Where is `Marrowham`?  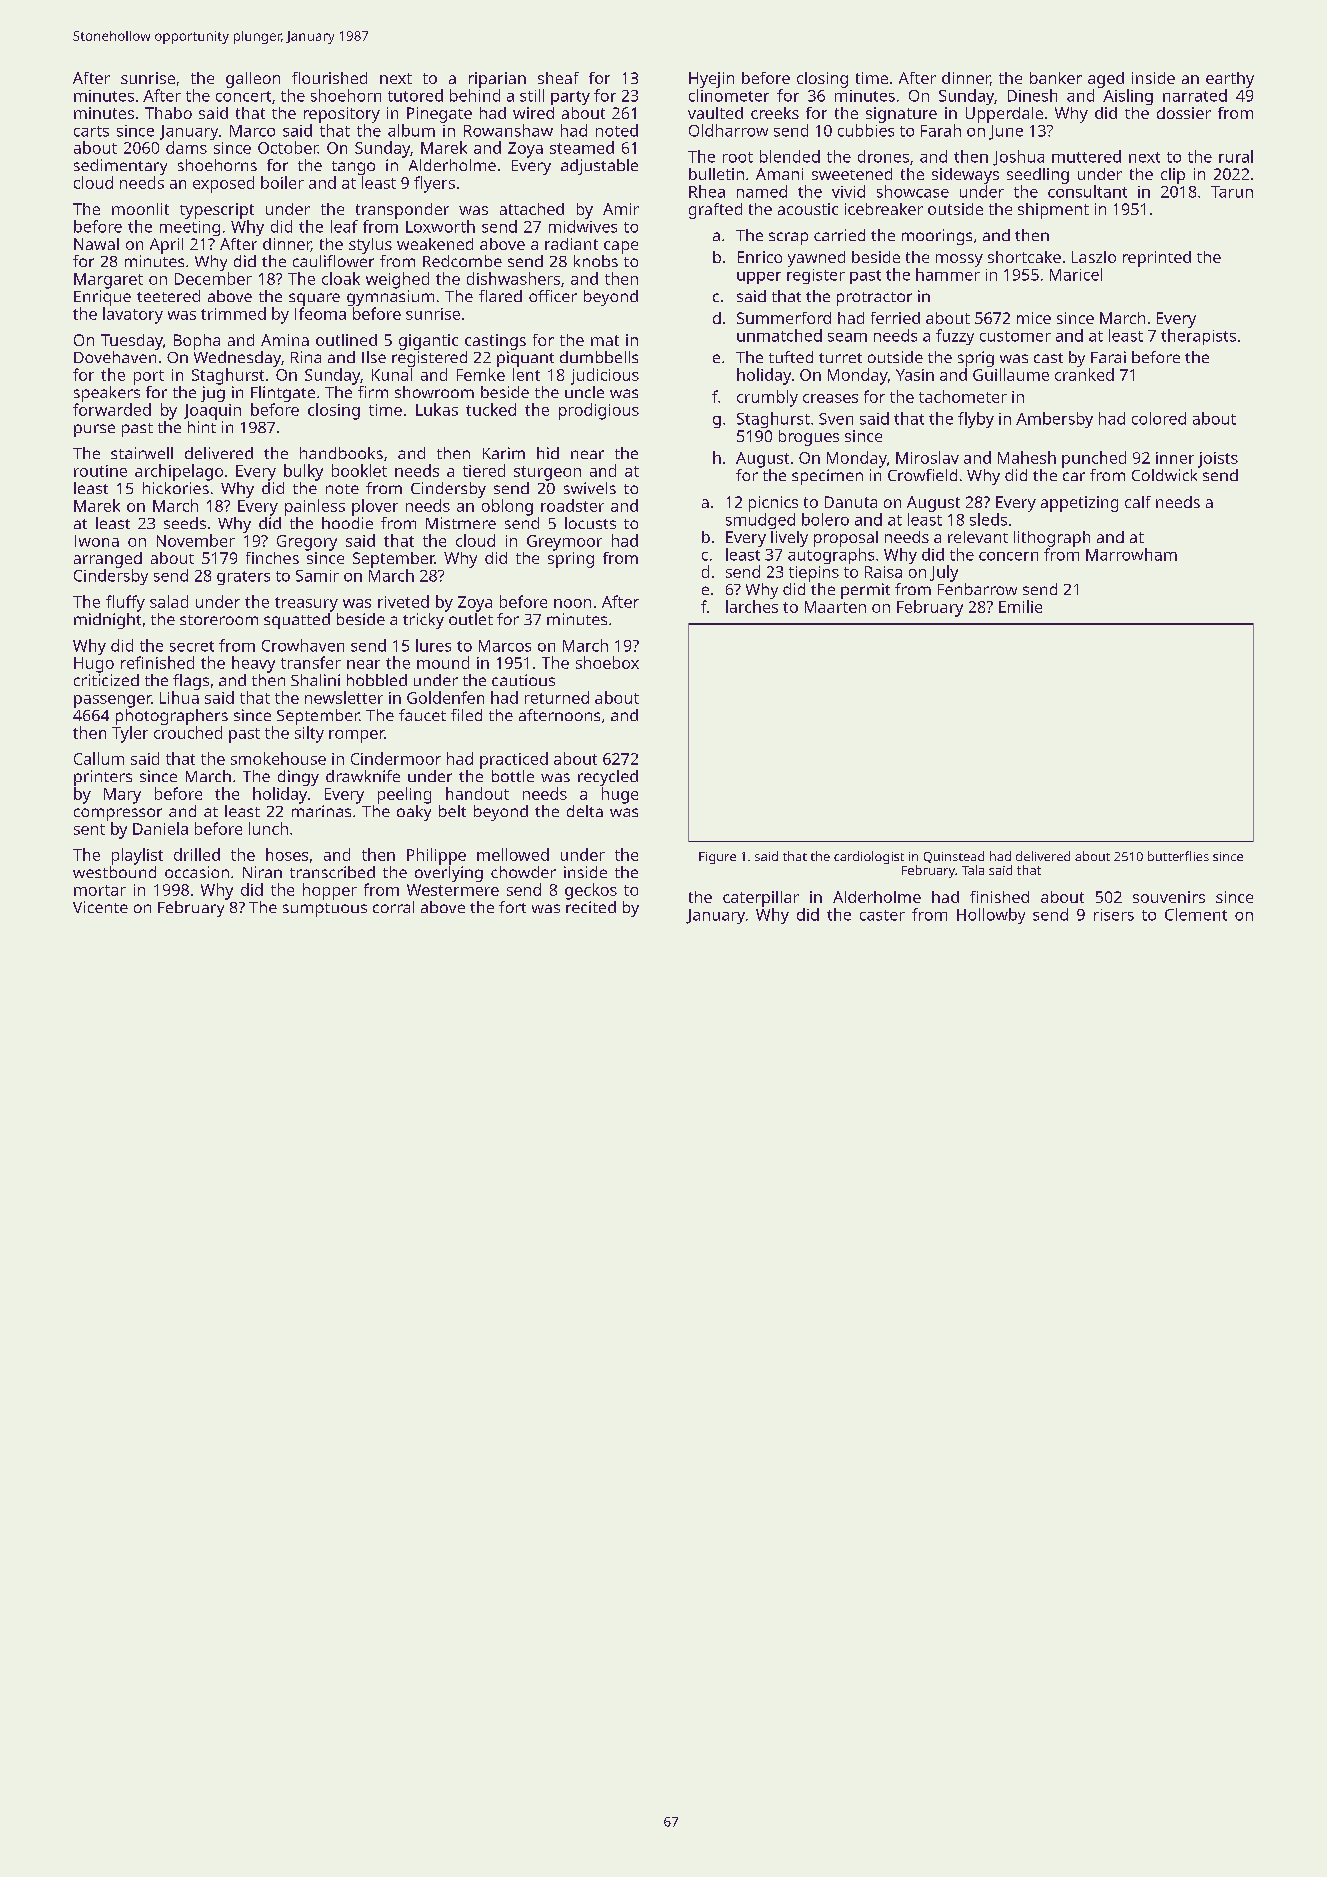
Marrowham is located at coordinates (1131, 554).
